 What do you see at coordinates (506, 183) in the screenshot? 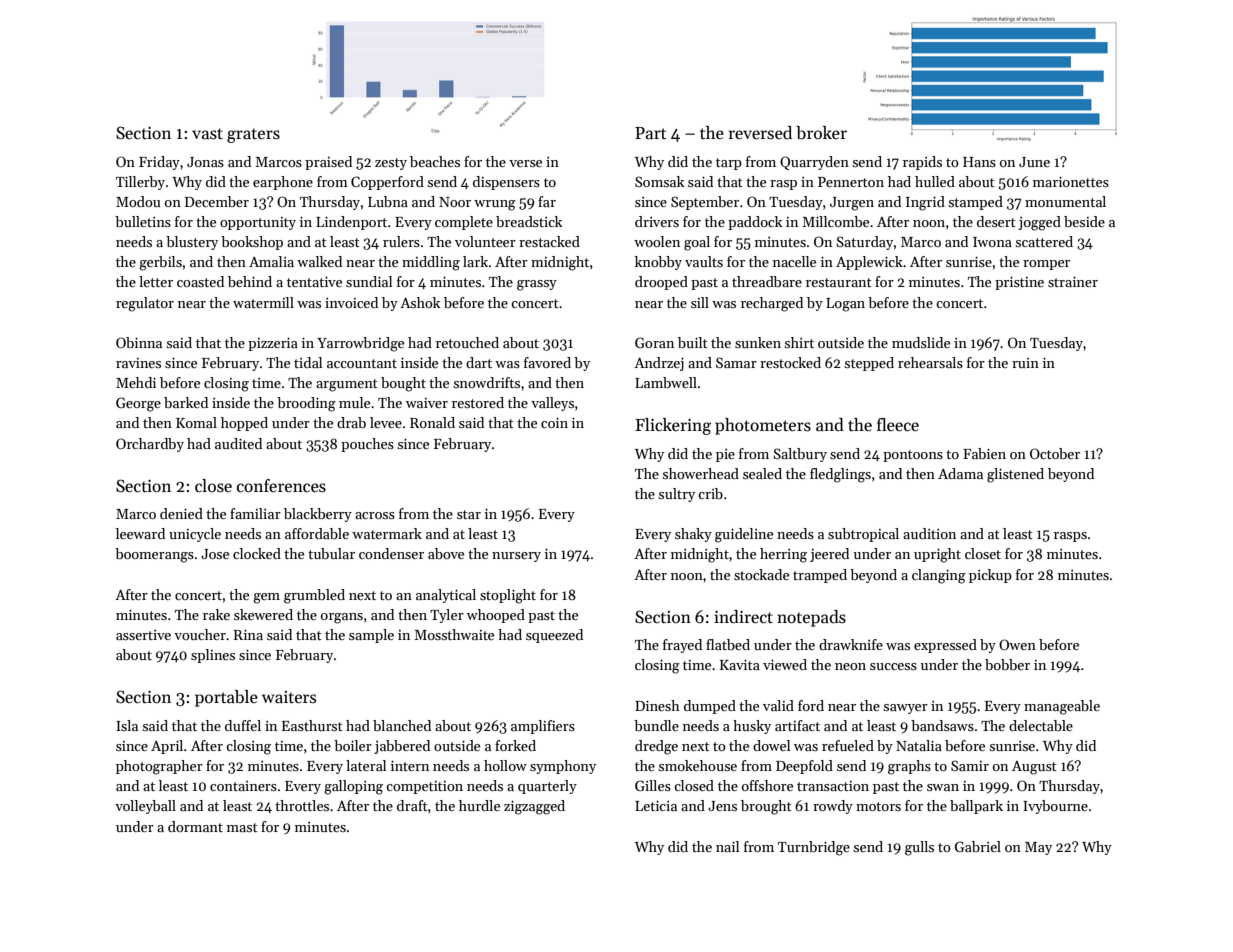
I see `dispensers` at bounding box center [506, 183].
